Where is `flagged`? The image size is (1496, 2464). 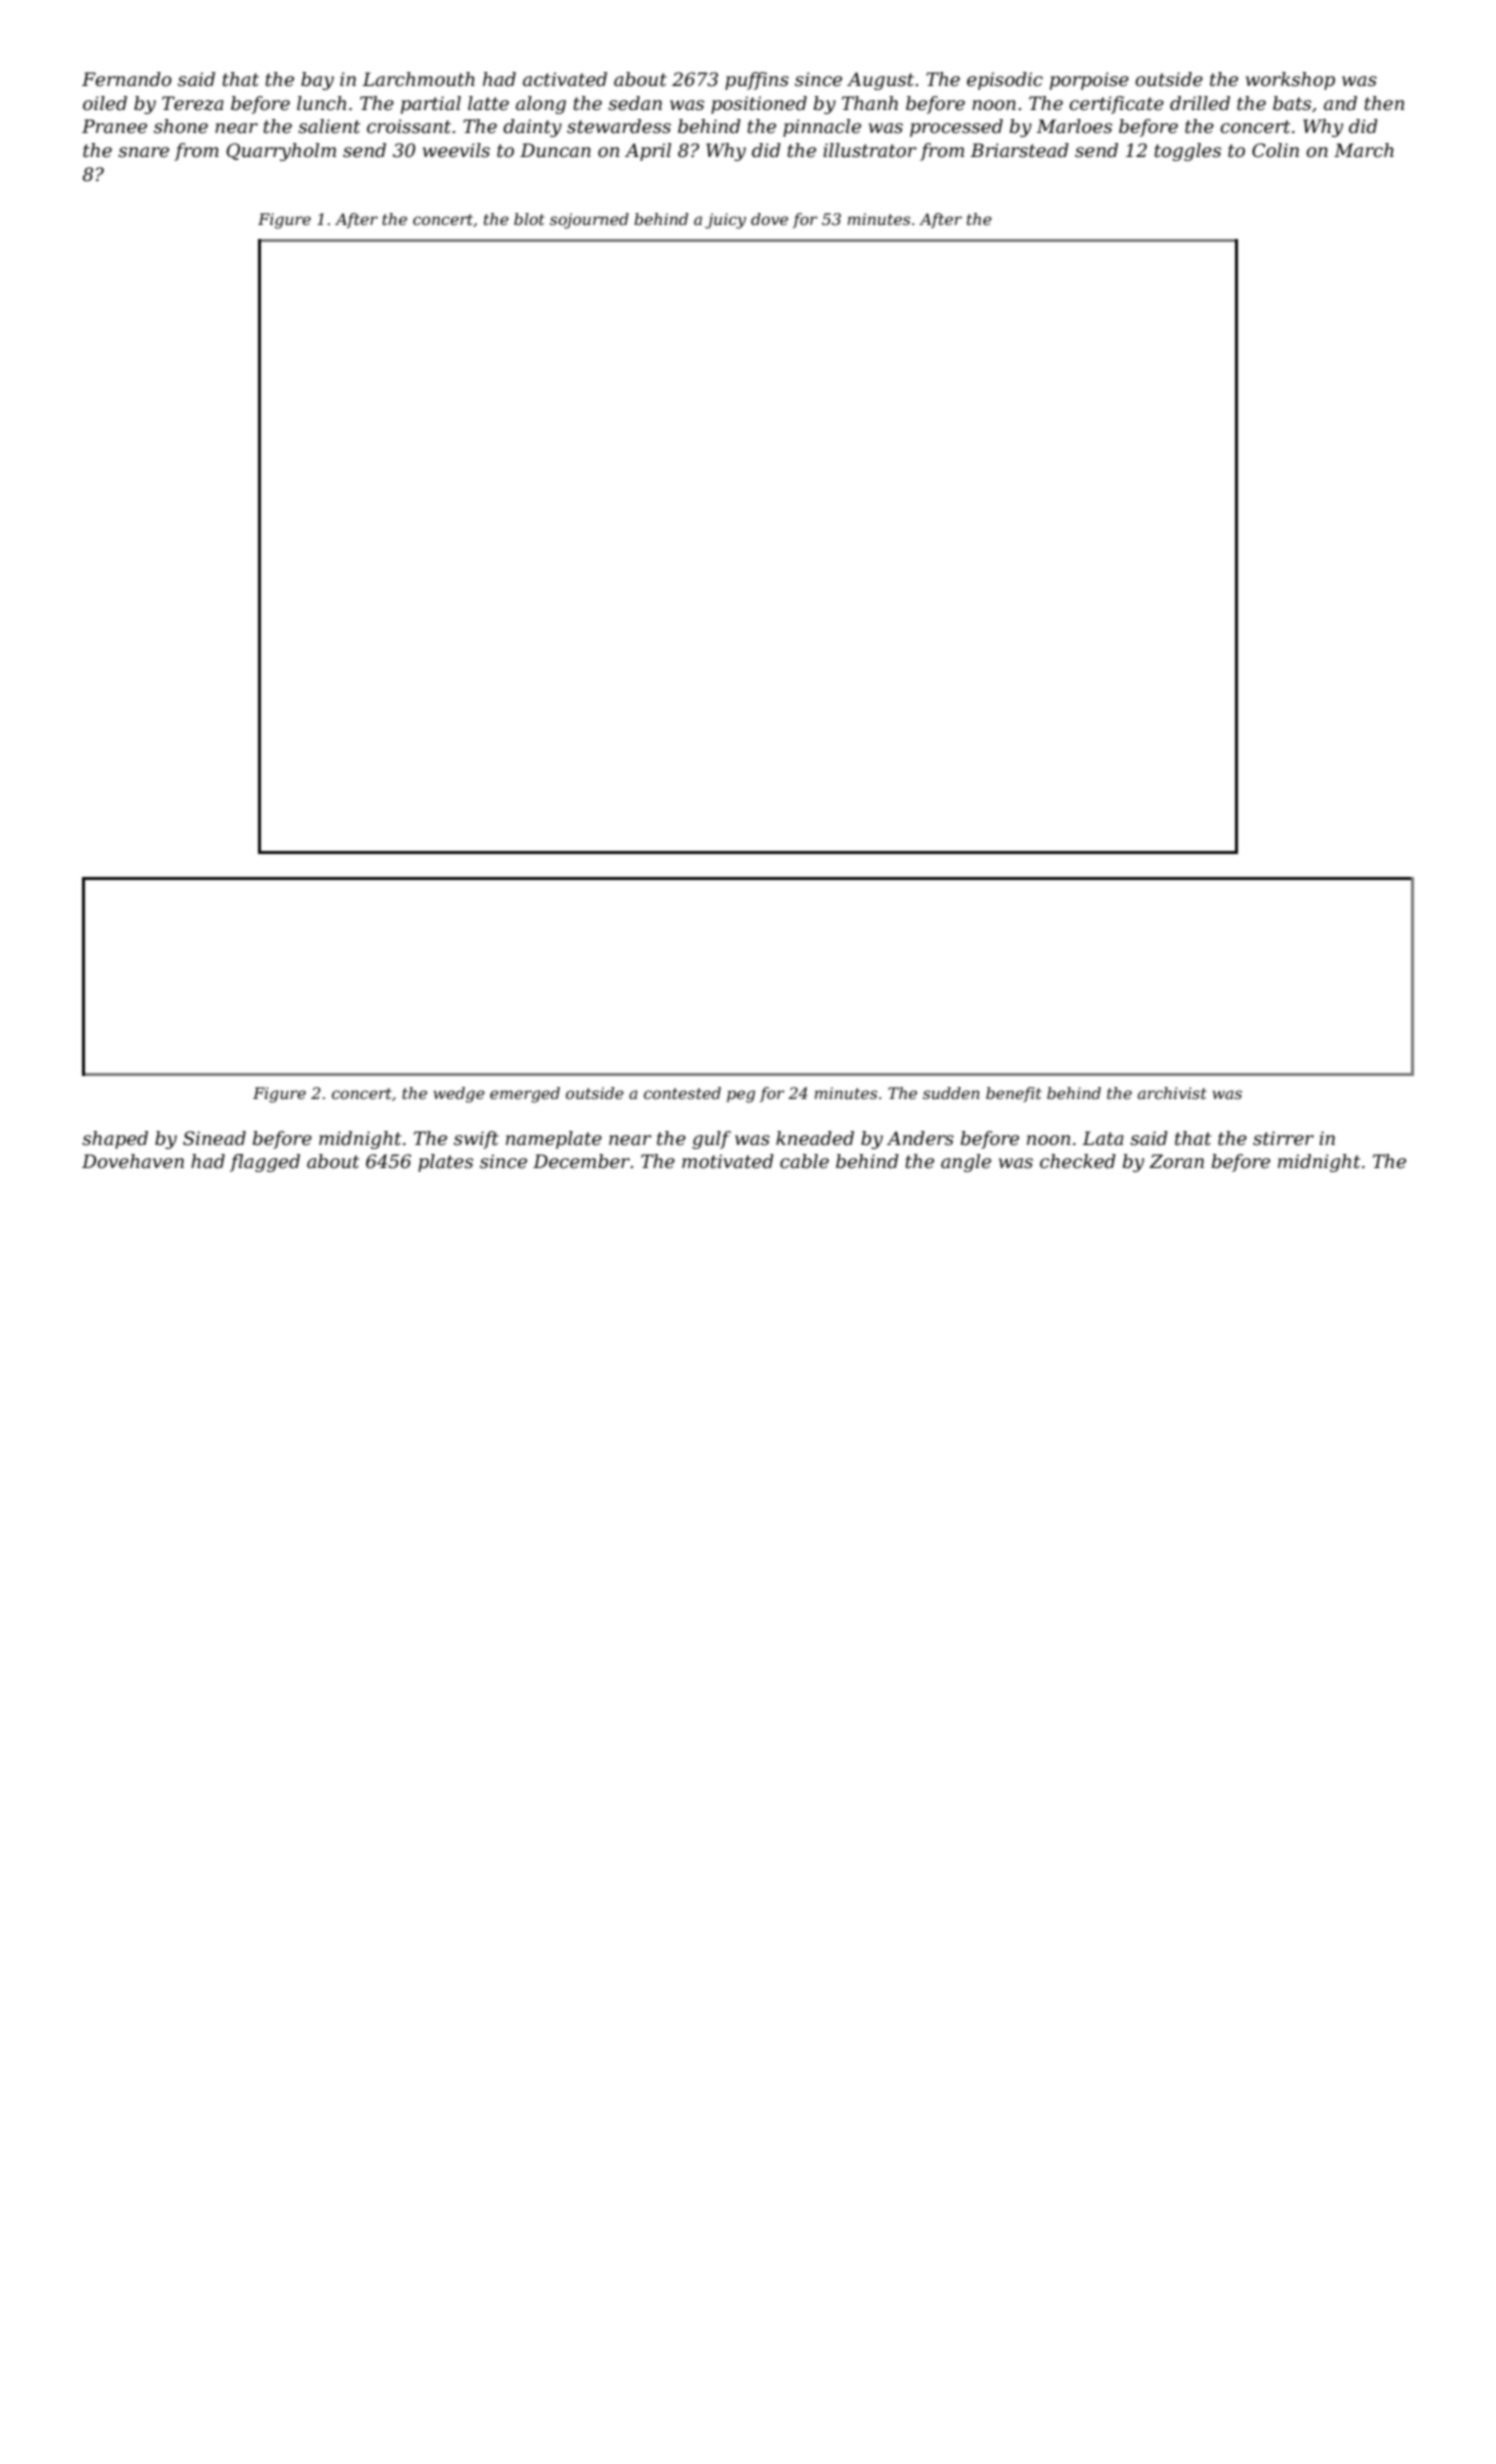 flagged is located at coordinates (265, 1163).
